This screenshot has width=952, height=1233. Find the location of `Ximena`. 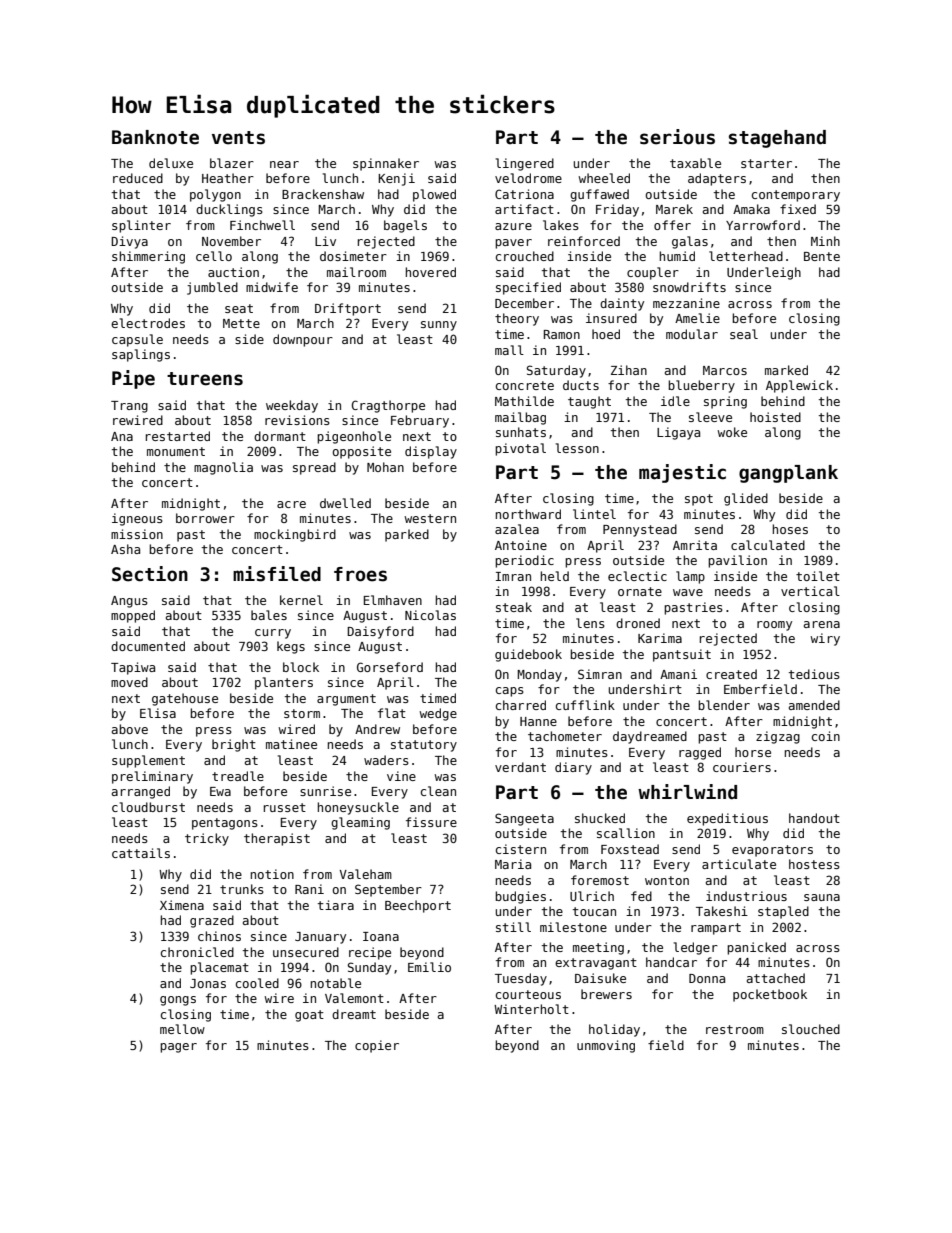

Ximena is located at coordinates (182, 905).
